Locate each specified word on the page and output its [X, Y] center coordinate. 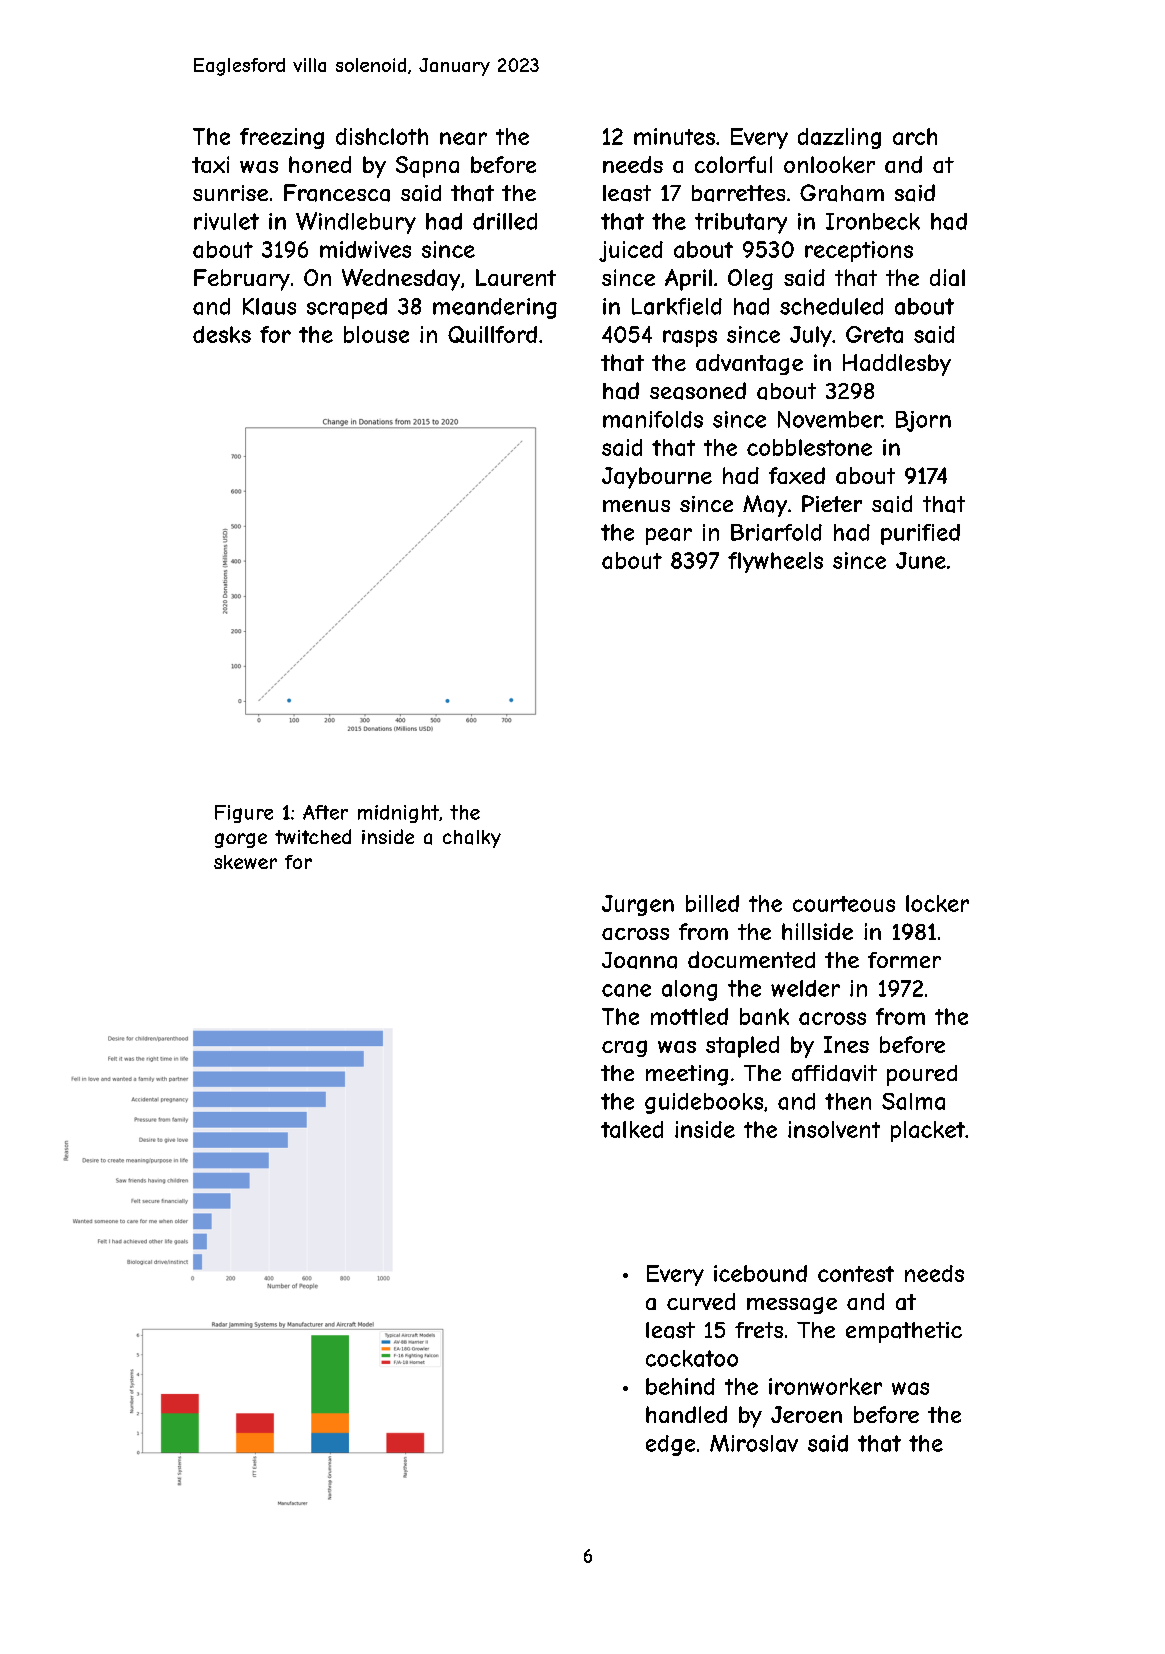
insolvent [834, 1129]
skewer [245, 862]
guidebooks [704, 1103]
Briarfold [776, 532]
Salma [913, 1101]
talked [632, 1129]
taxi [210, 164]
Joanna [639, 960]
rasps [690, 338]
